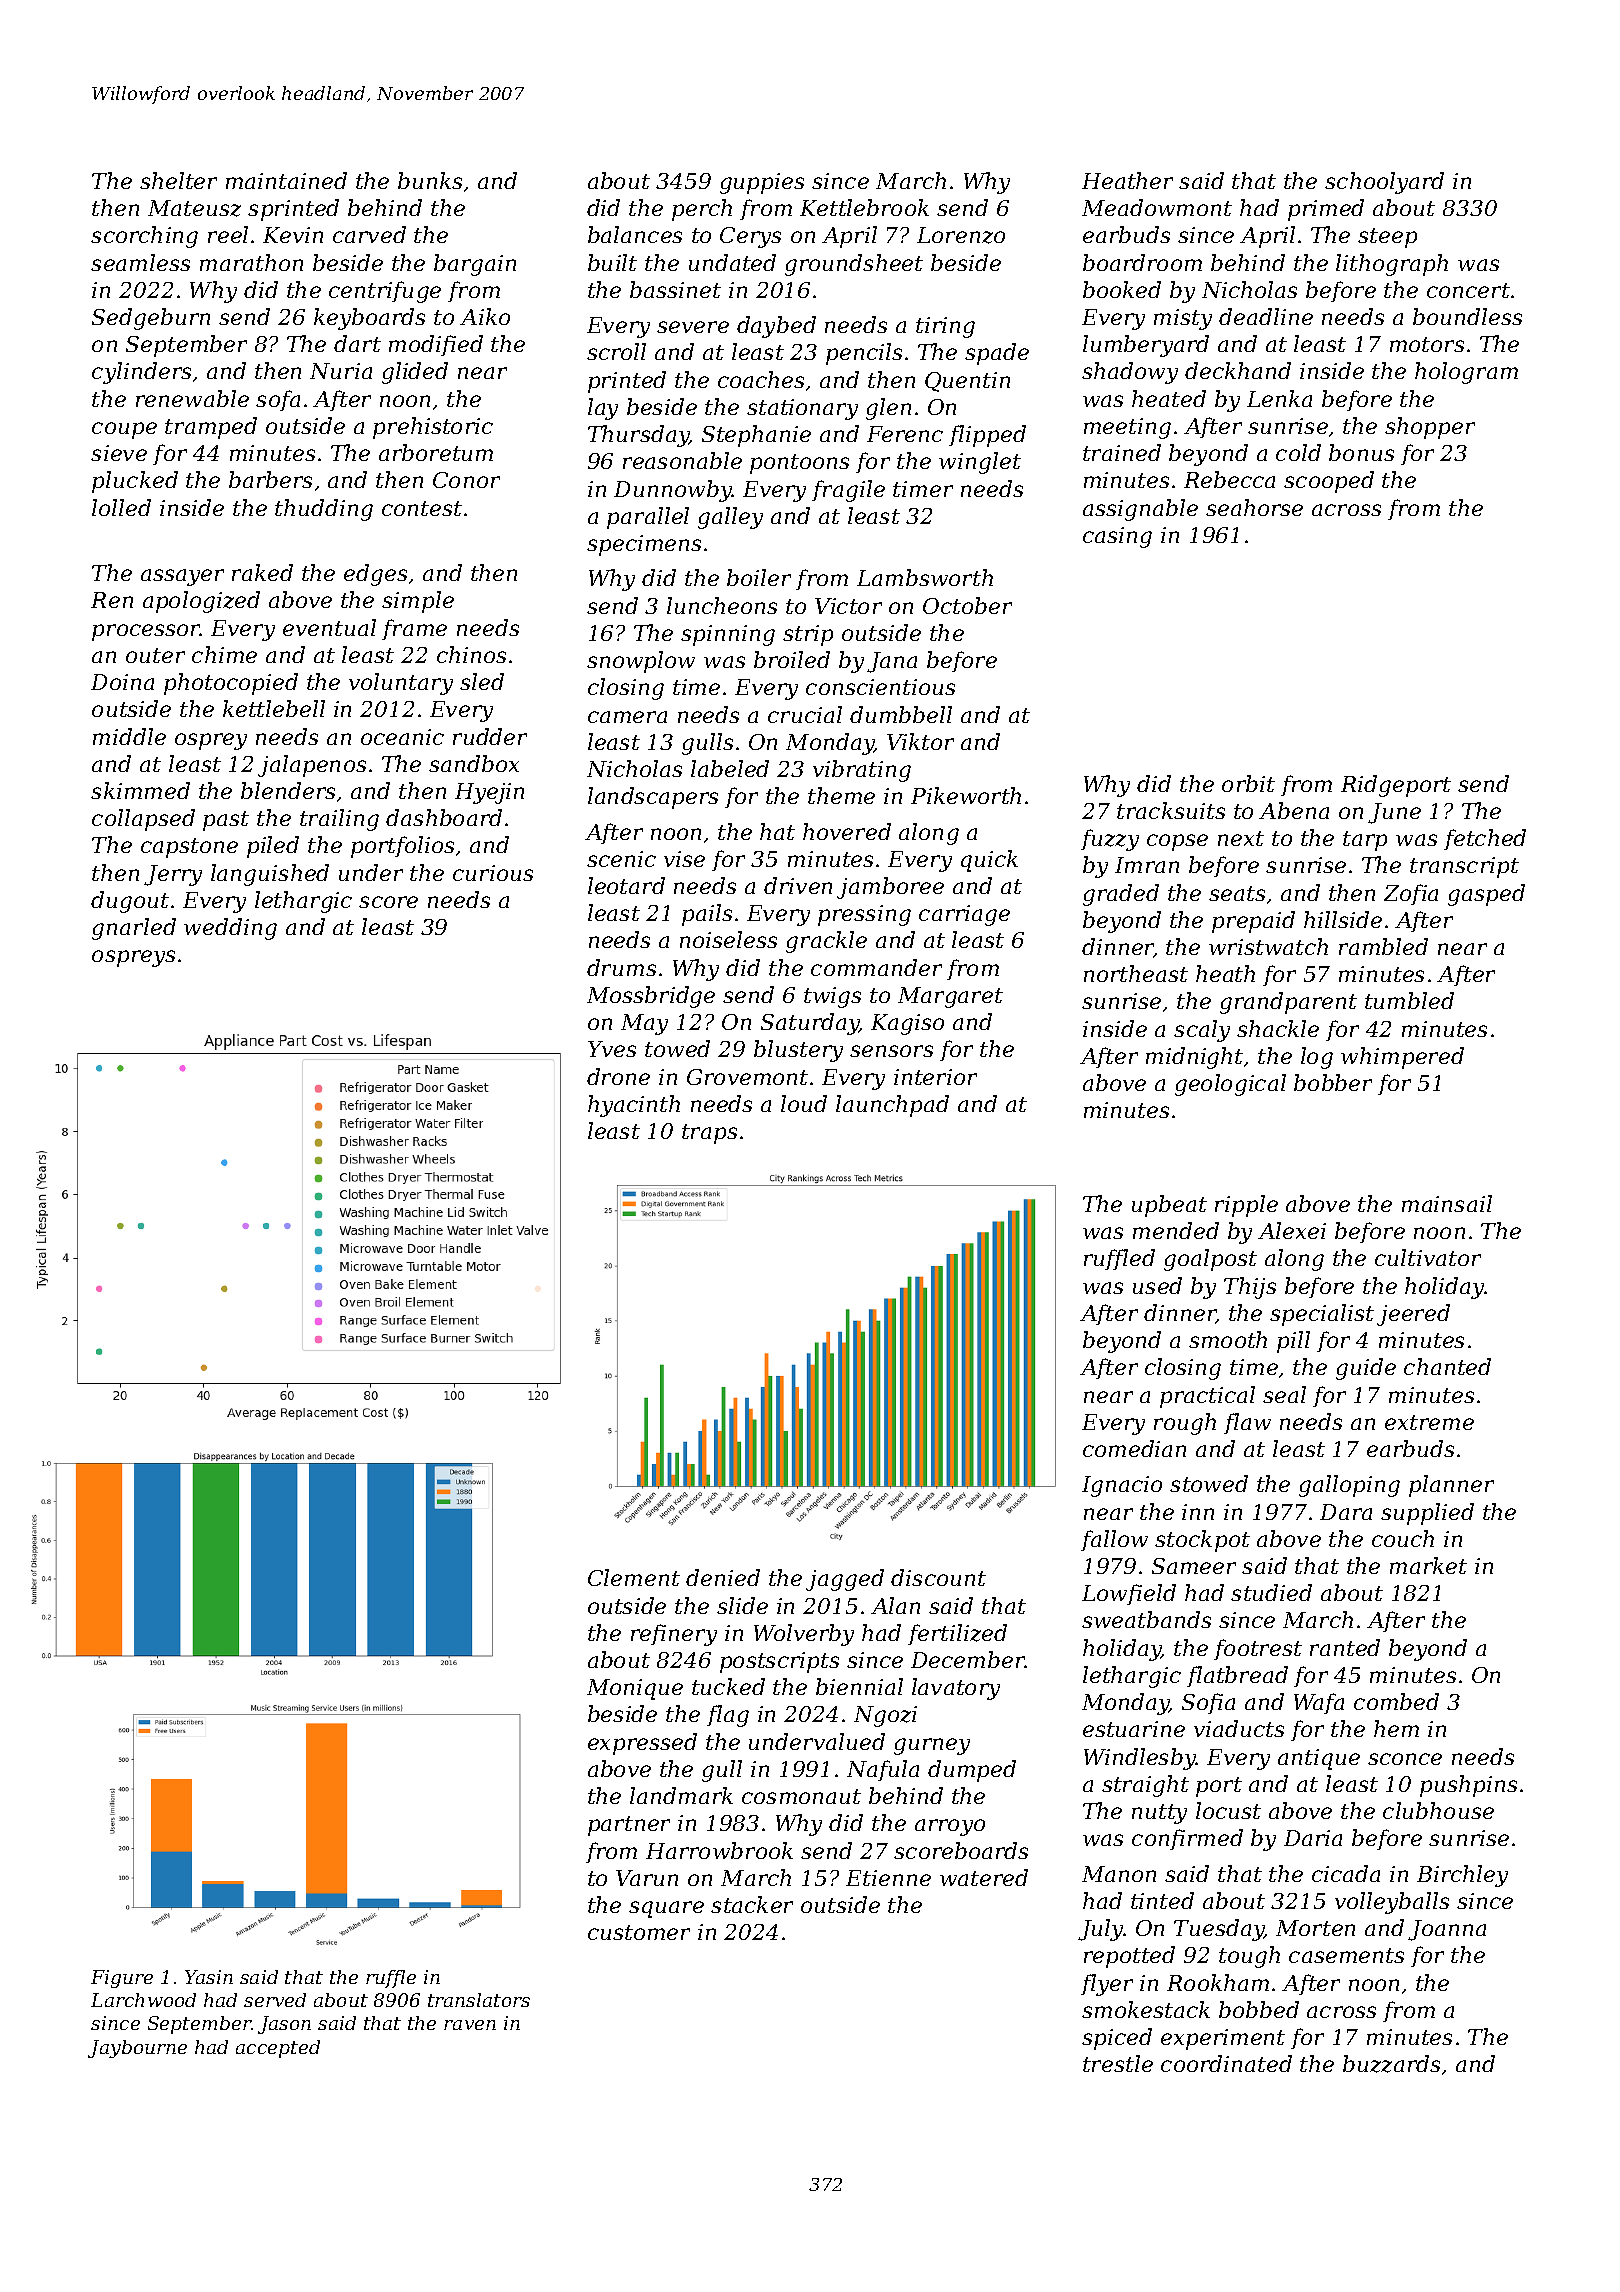 Image resolution: width=1620 pixels, height=2292 pixels. What do you see at coordinates (1169, 1206) in the page?
I see `upbeat` at bounding box center [1169, 1206].
